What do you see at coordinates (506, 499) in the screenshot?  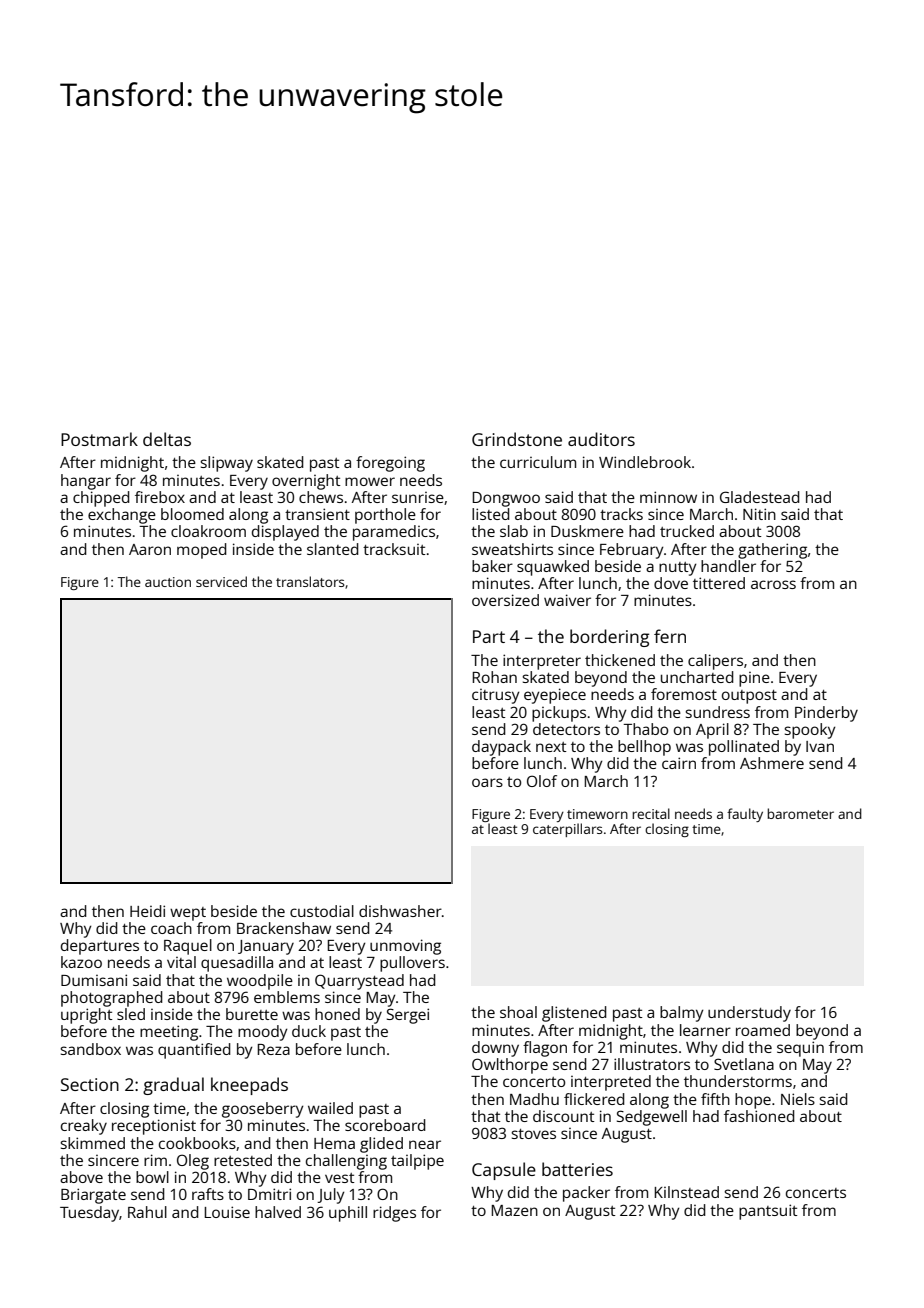 I see `Dongwoo` at bounding box center [506, 499].
